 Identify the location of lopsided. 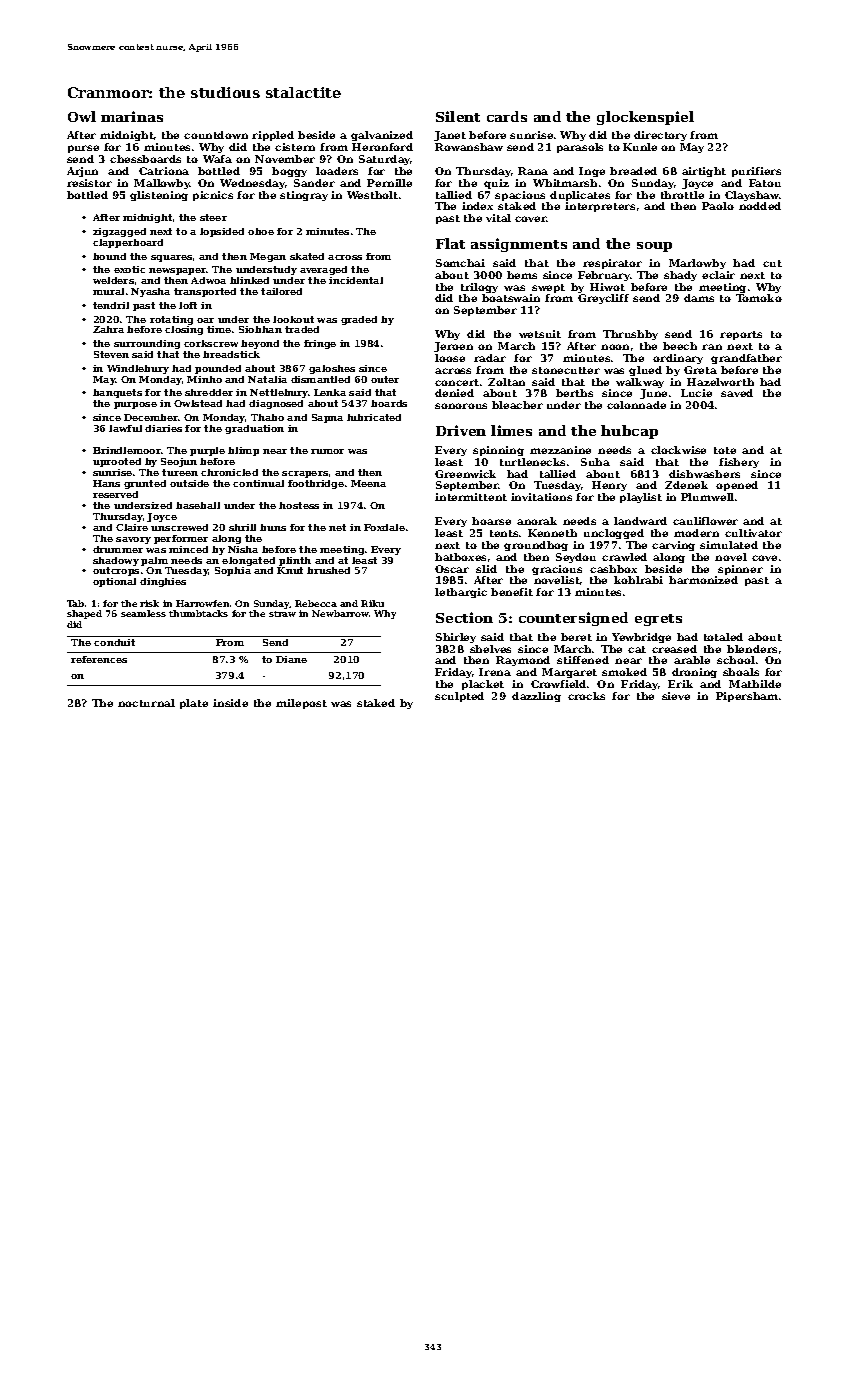
(222, 232).
